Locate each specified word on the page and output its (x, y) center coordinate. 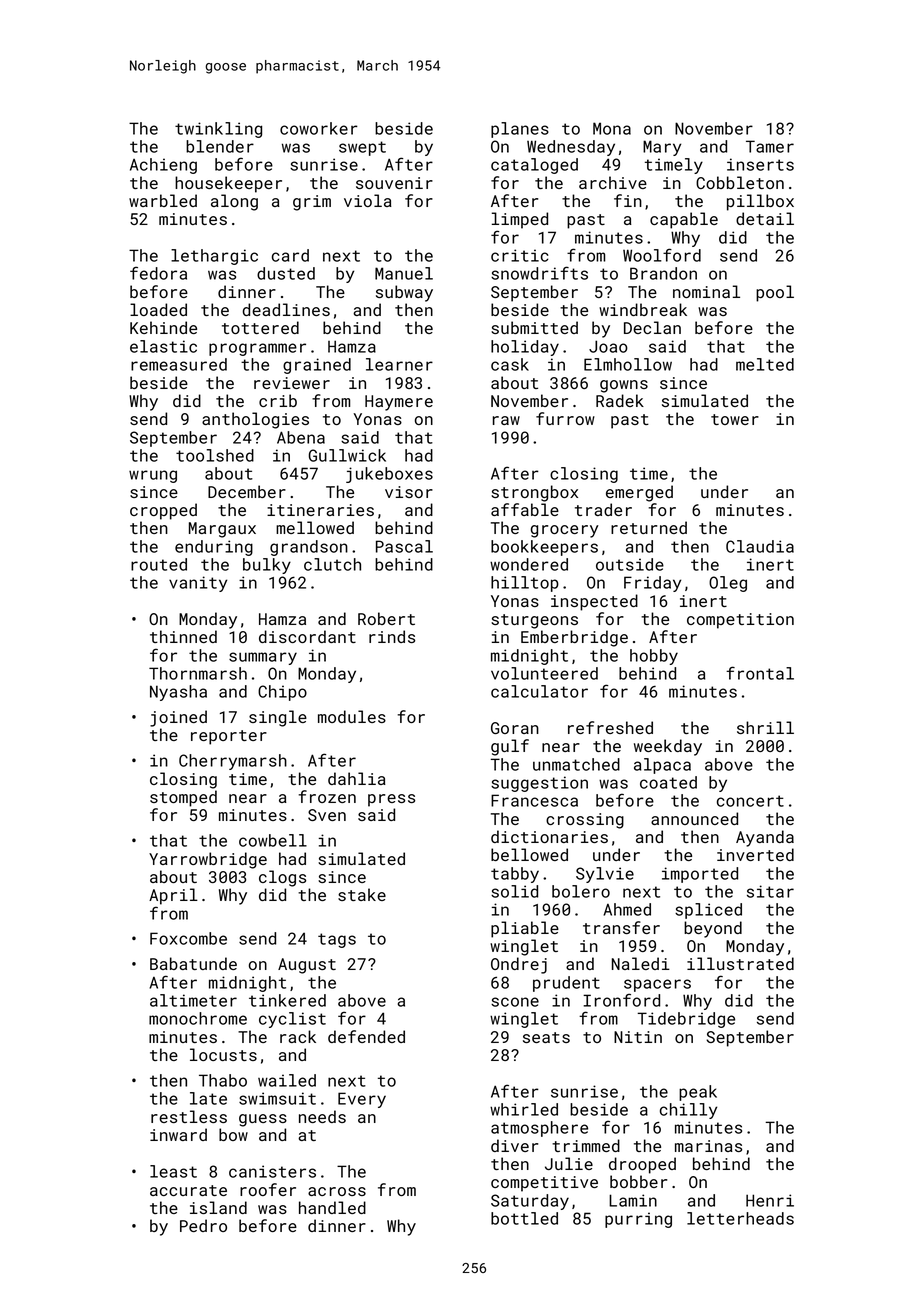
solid (514, 891)
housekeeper (228, 184)
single (278, 718)
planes (520, 130)
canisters (272, 1171)
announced (694, 818)
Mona (612, 128)
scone (515, 1002)
